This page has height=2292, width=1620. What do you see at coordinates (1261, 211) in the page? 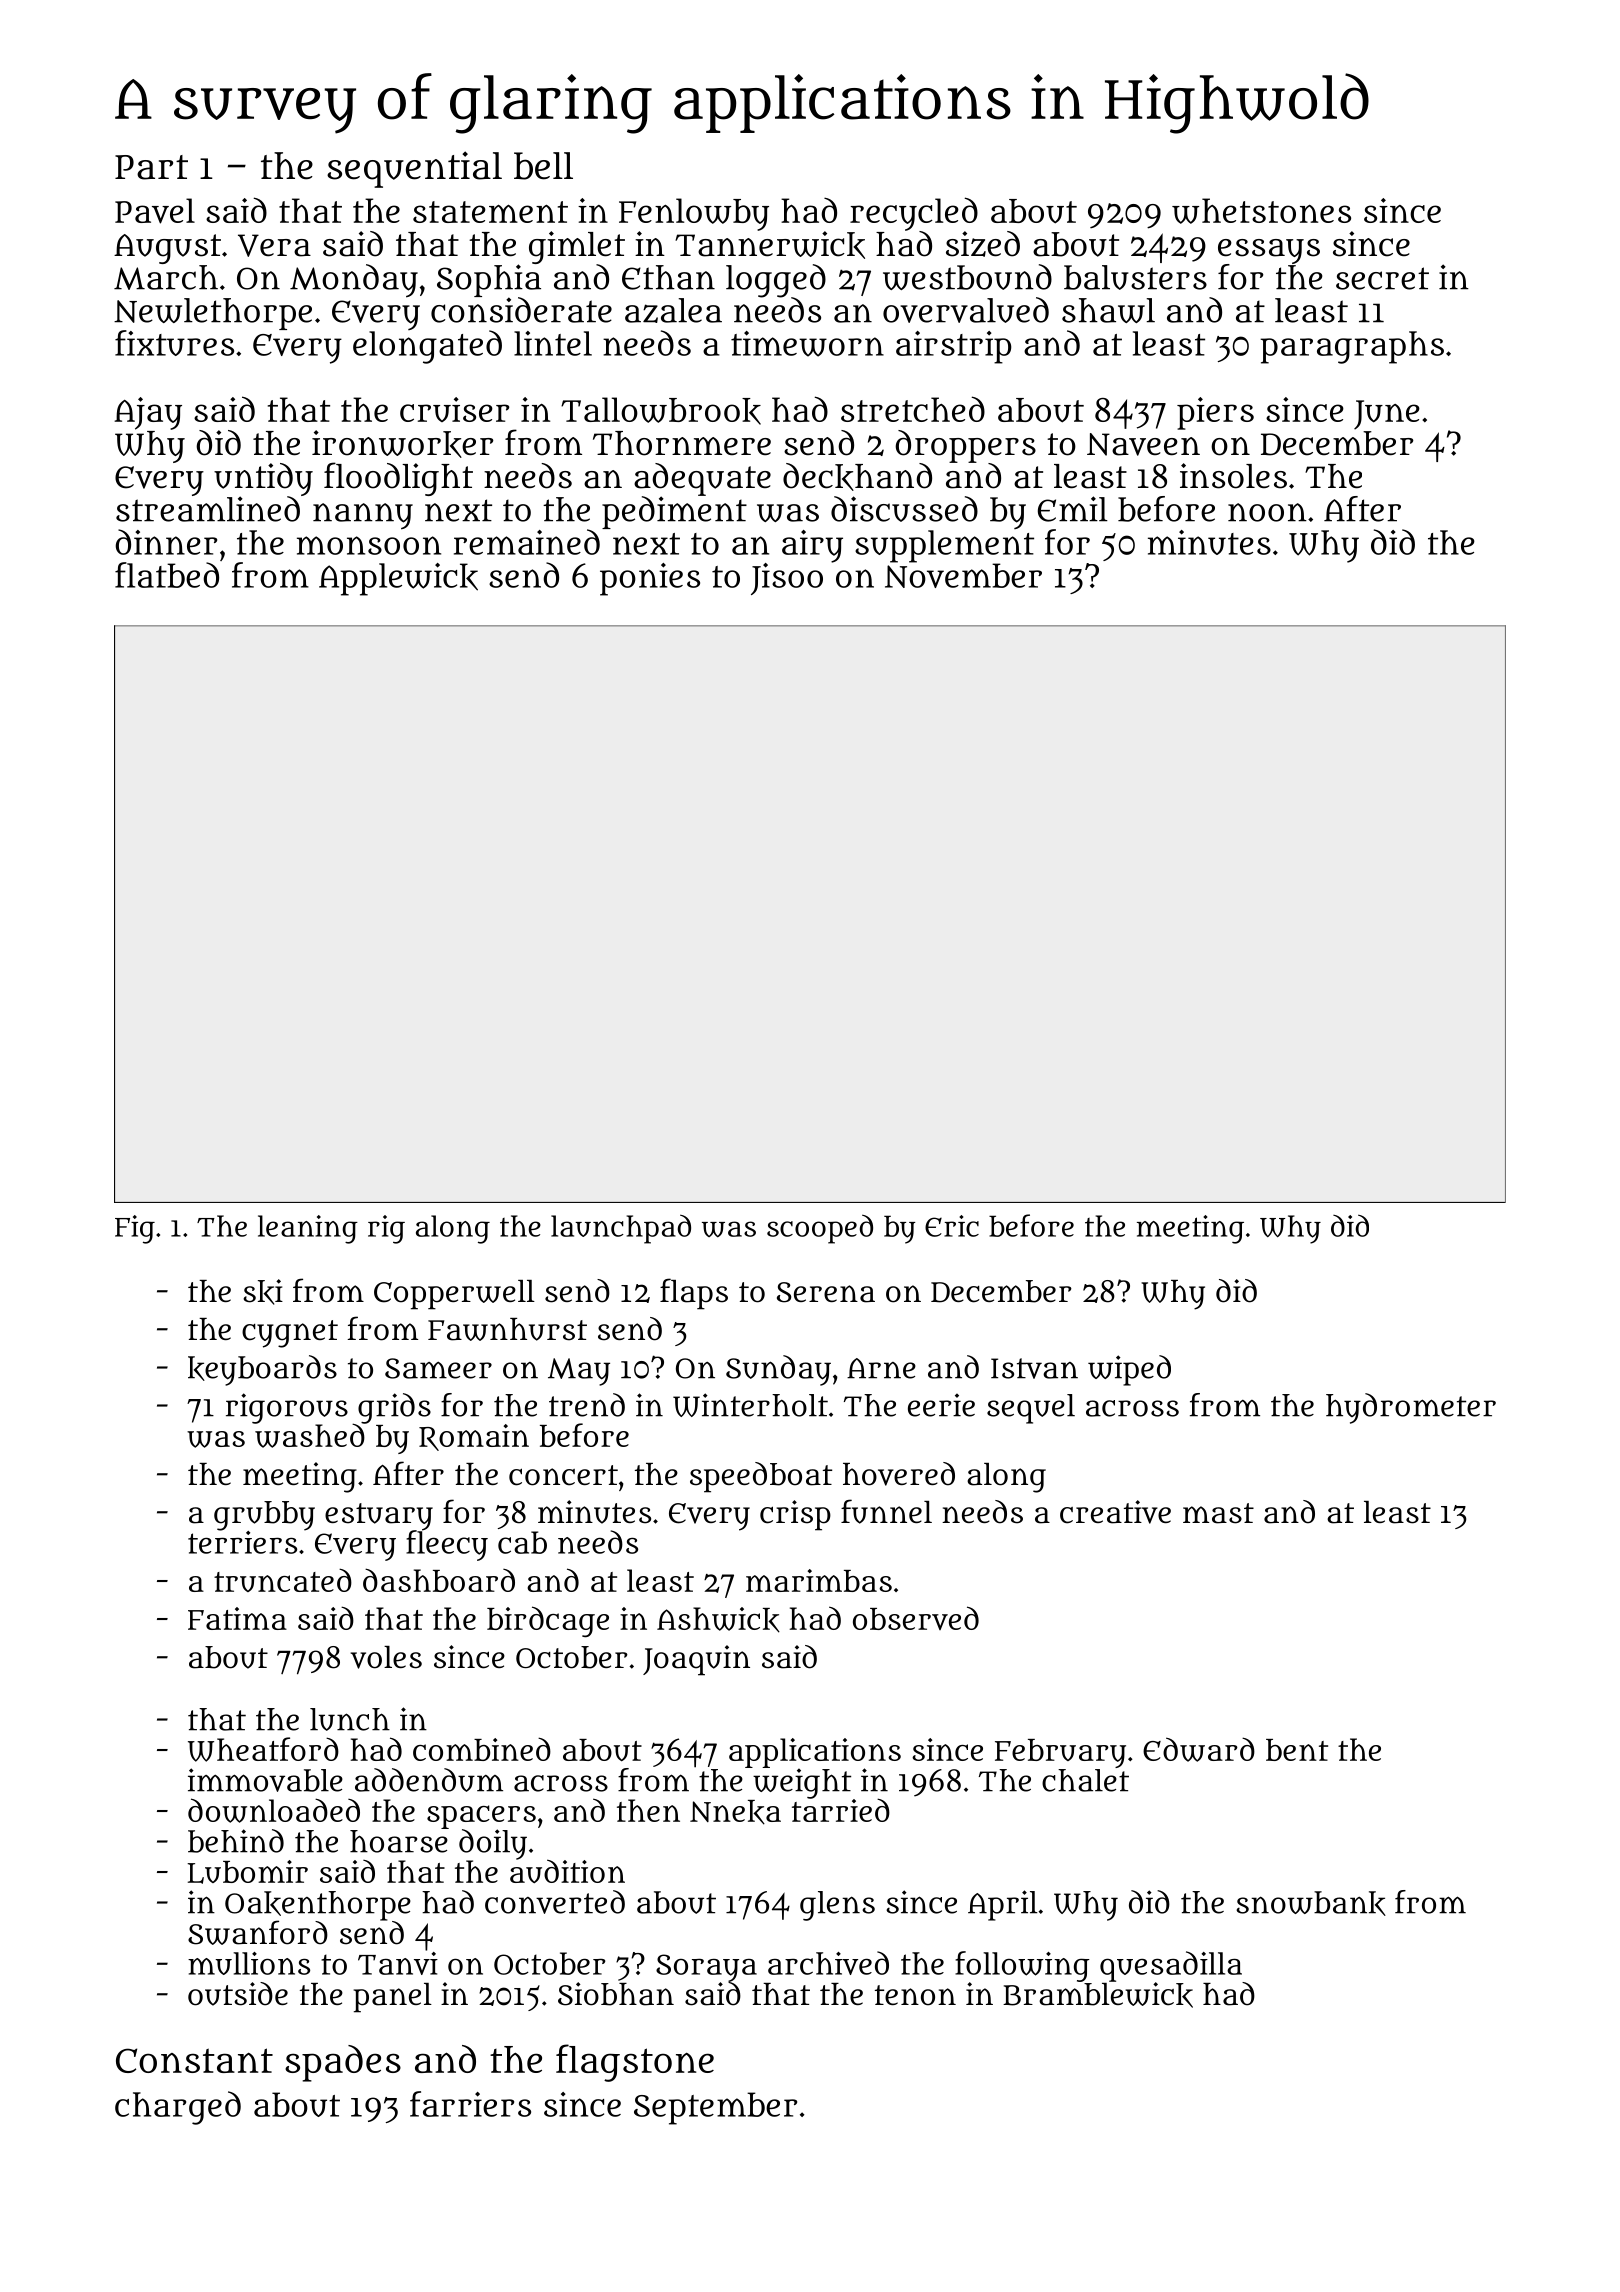
I see `whetstones` at bounding box center [1261, 211].
